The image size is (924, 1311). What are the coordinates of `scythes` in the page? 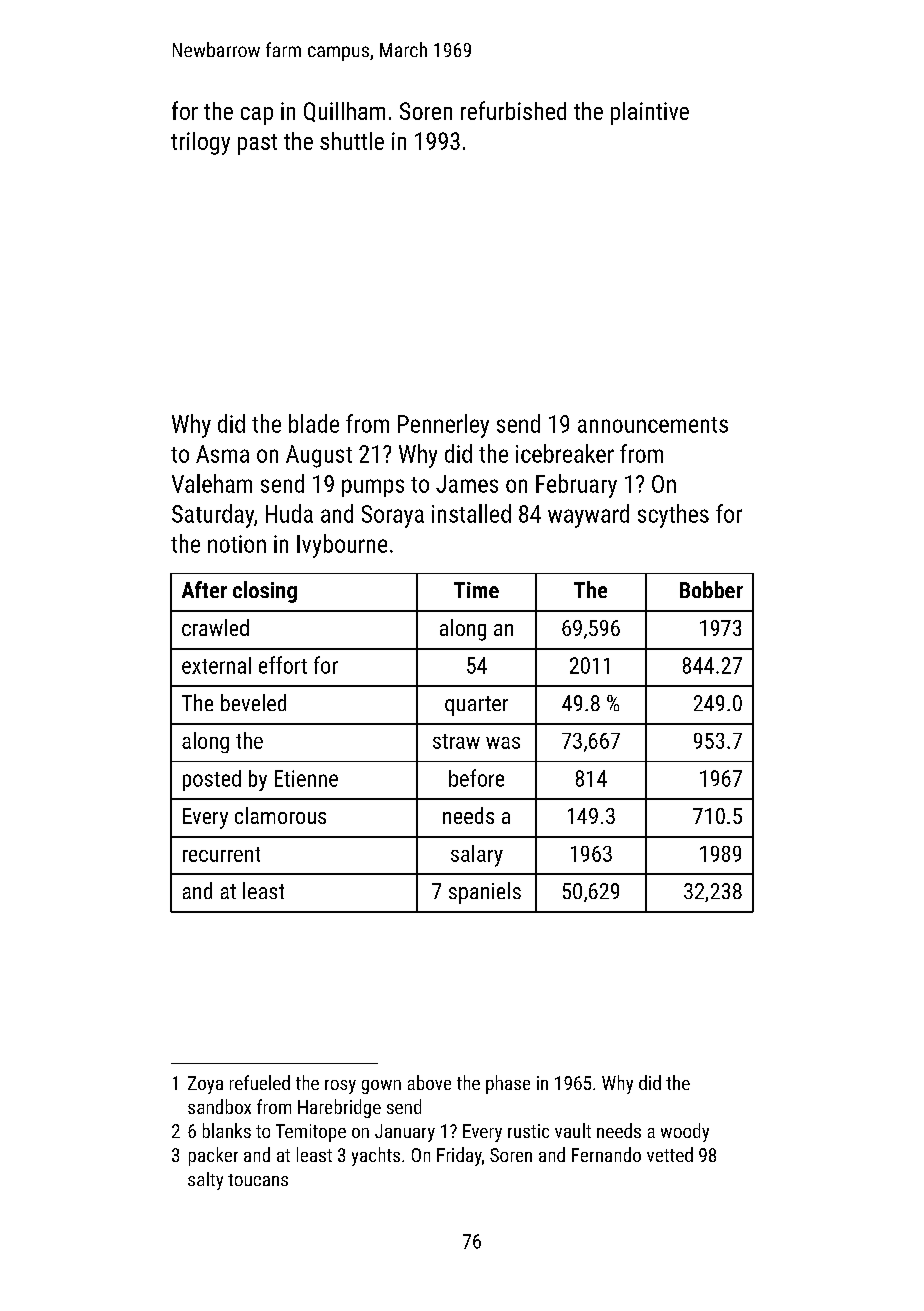 It's located at (673, 516).
